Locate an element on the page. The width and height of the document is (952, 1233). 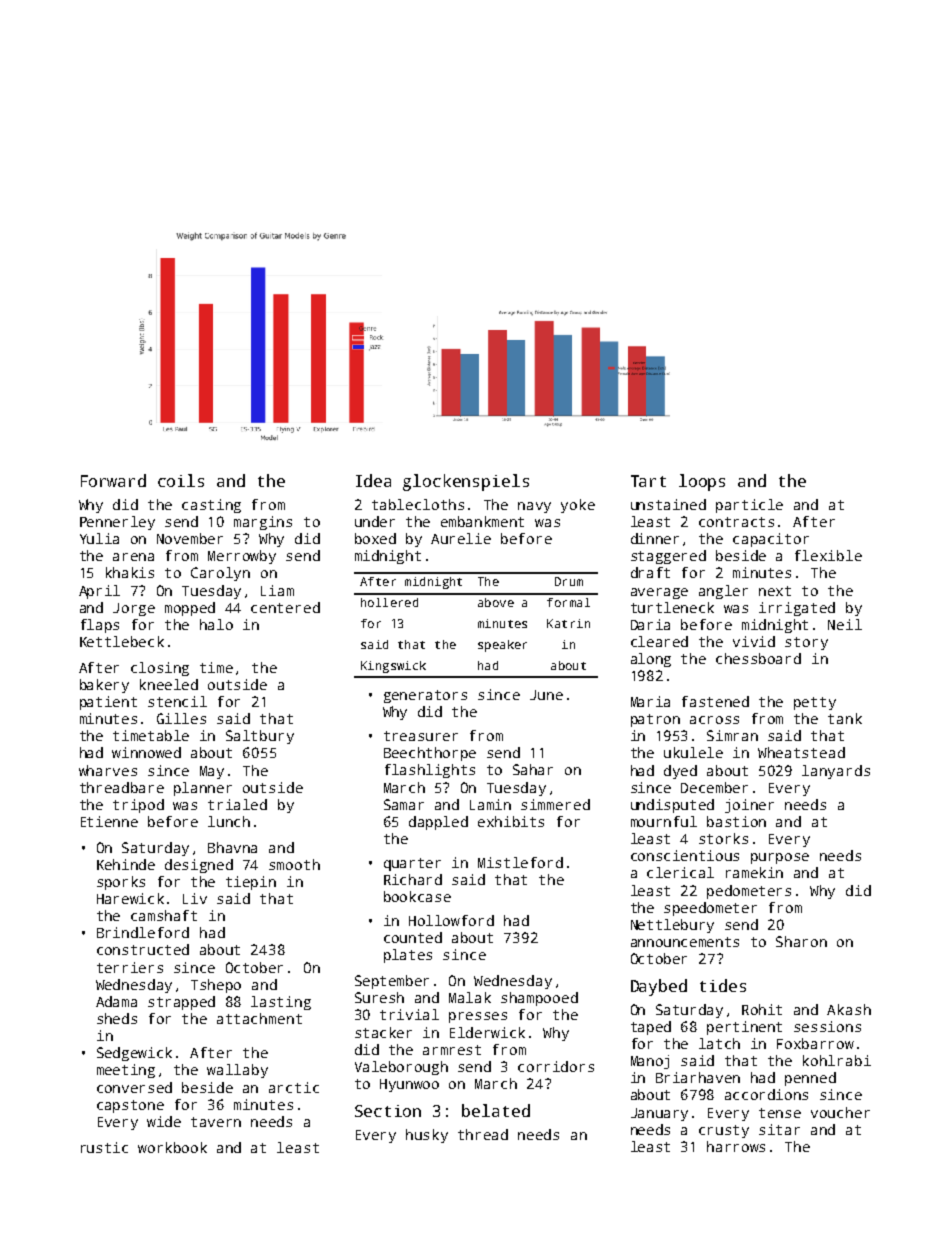
tank is located at coordinates (845, 718).
